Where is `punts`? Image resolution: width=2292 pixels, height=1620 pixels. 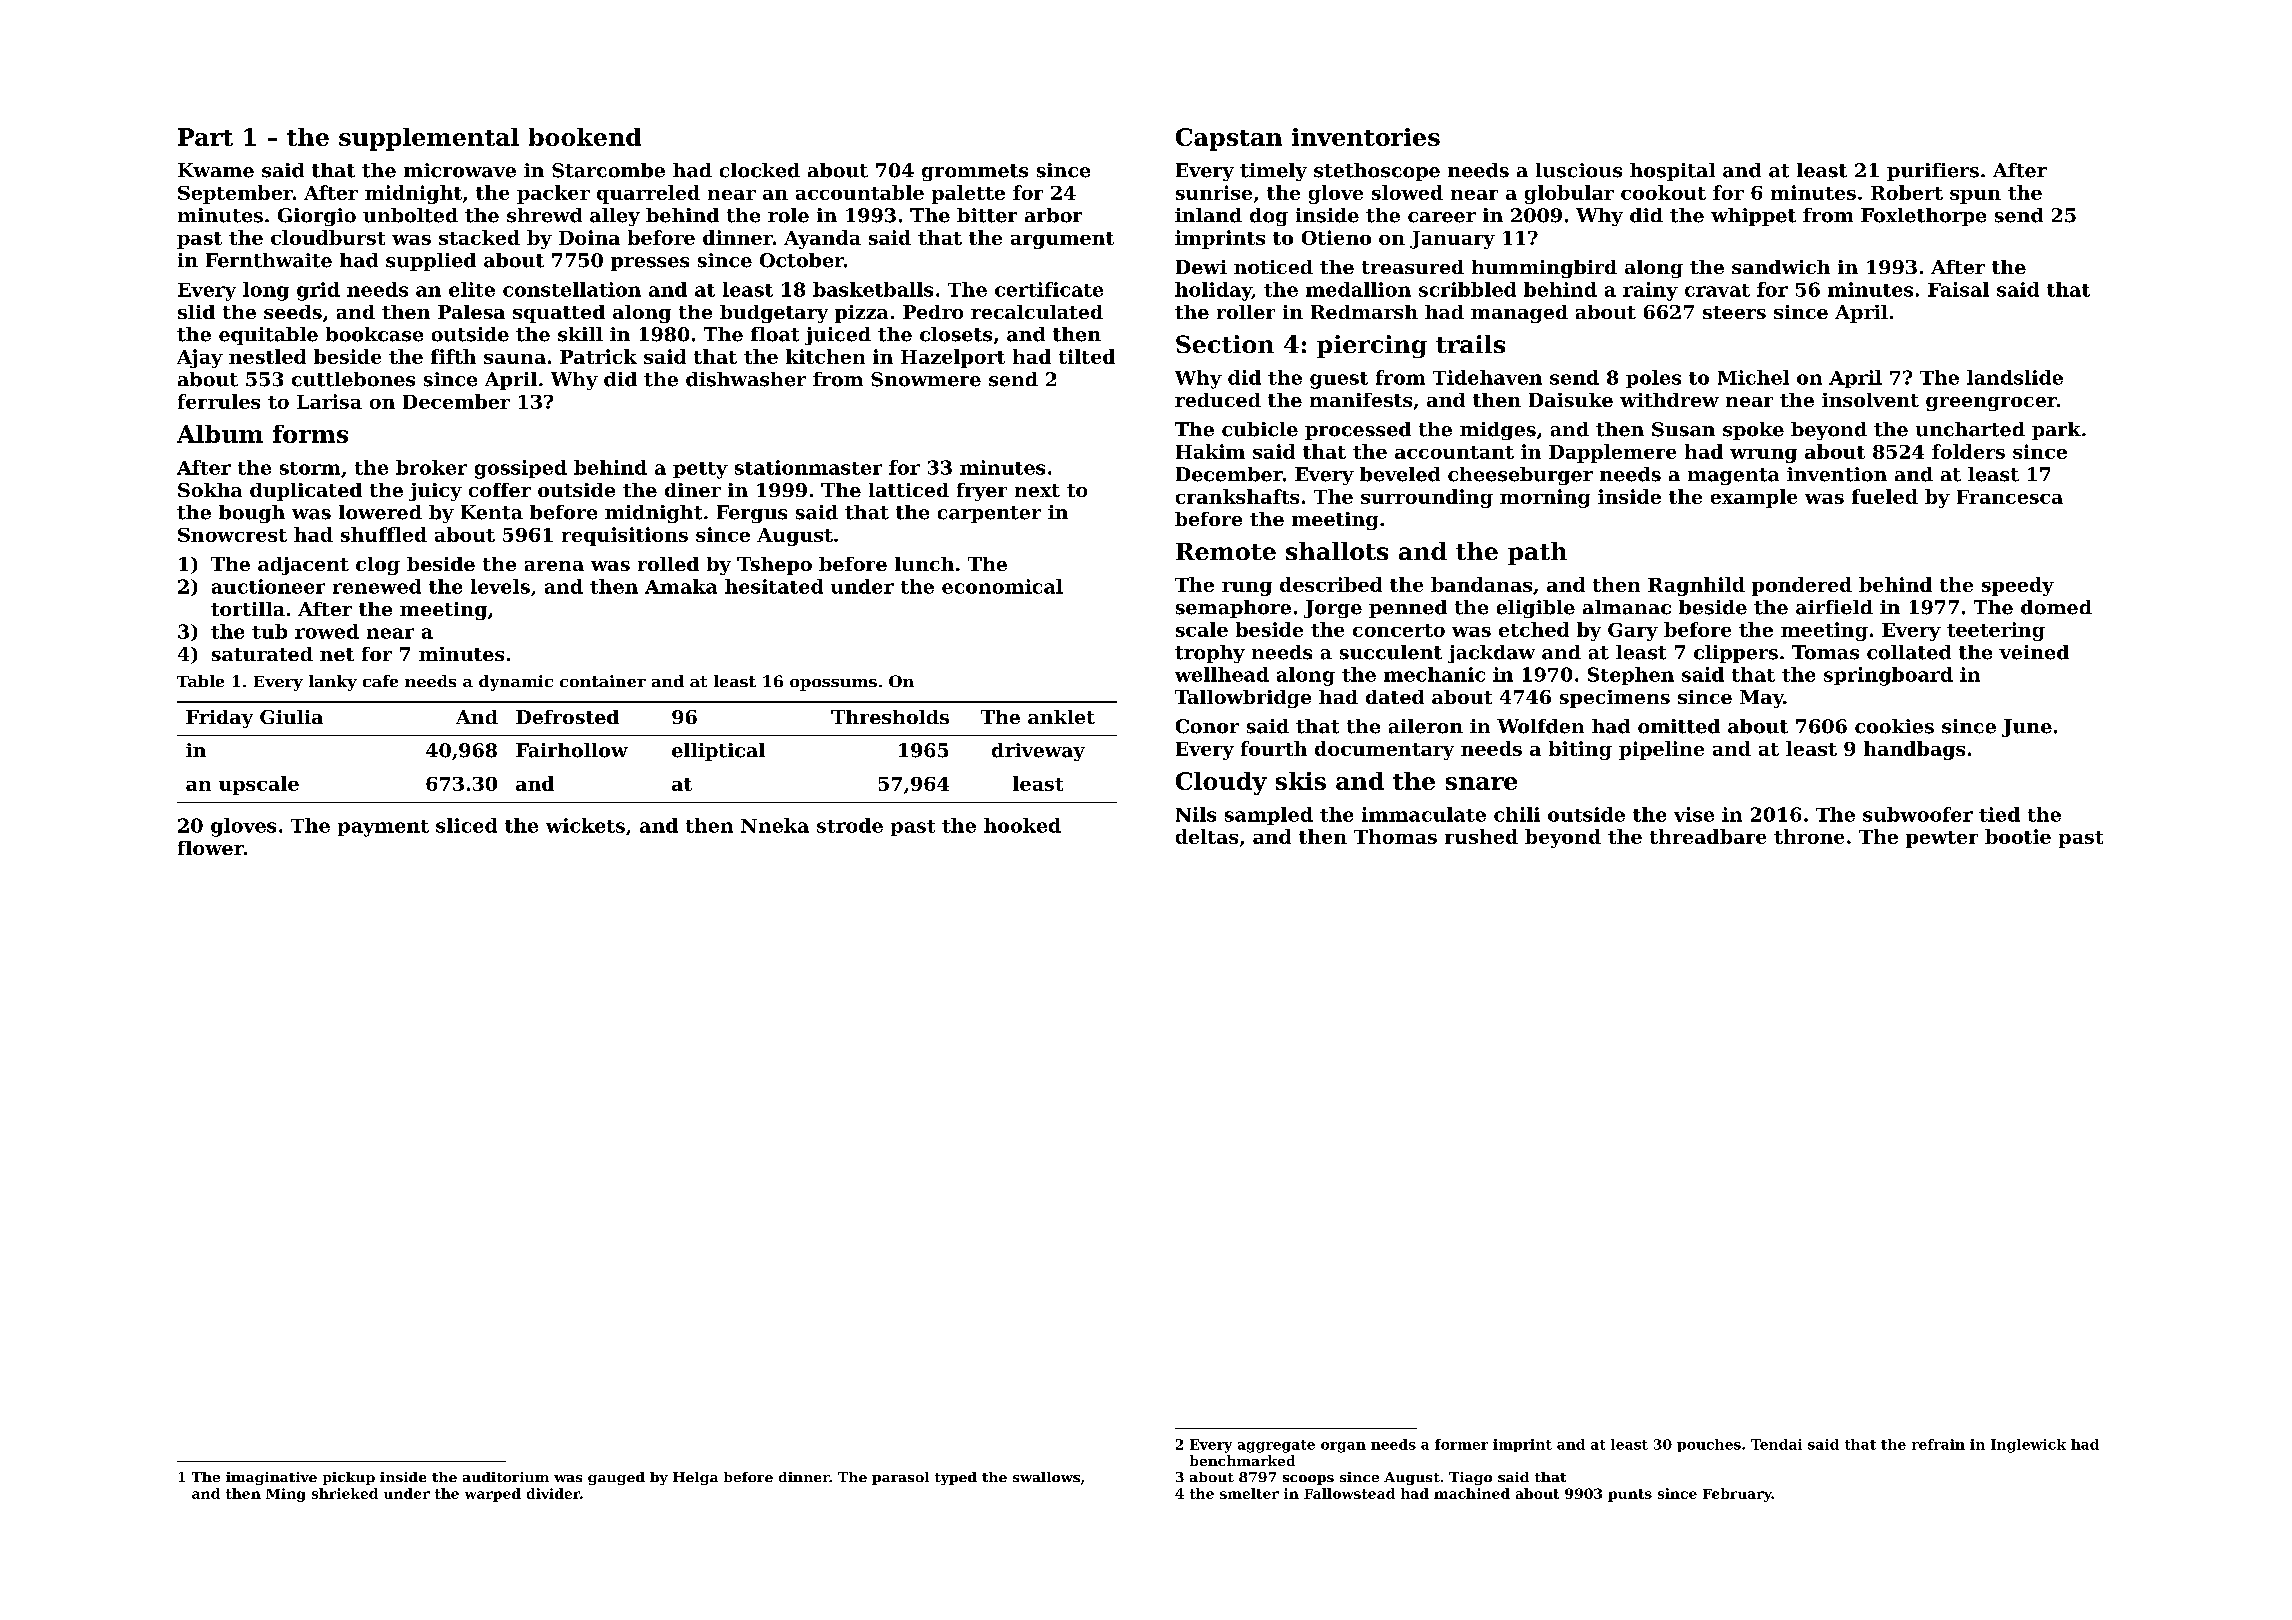 punts is located at coordinates (1630, 1495).
